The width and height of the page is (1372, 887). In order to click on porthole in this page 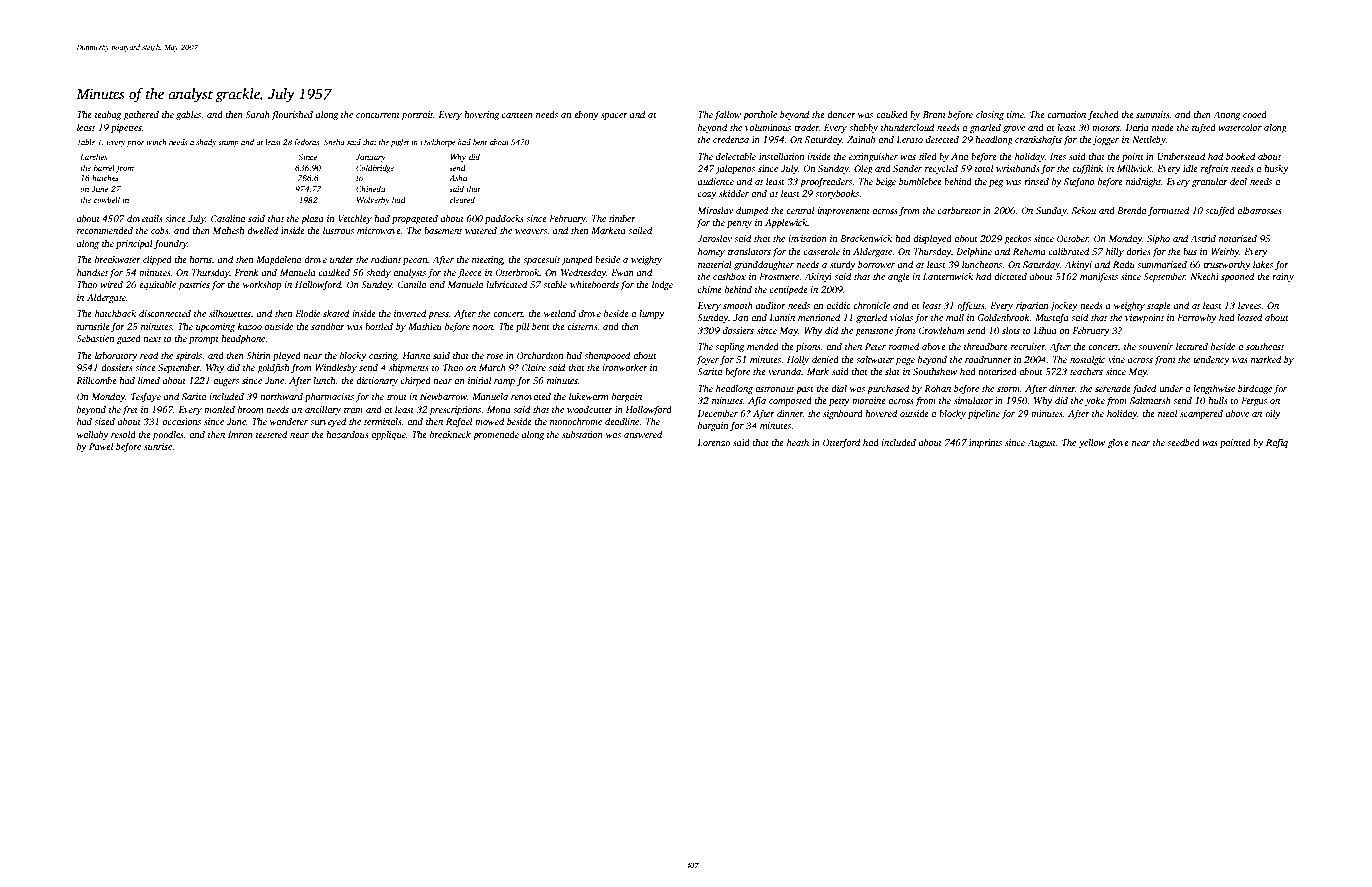, I will do `click(760, 115)`.
